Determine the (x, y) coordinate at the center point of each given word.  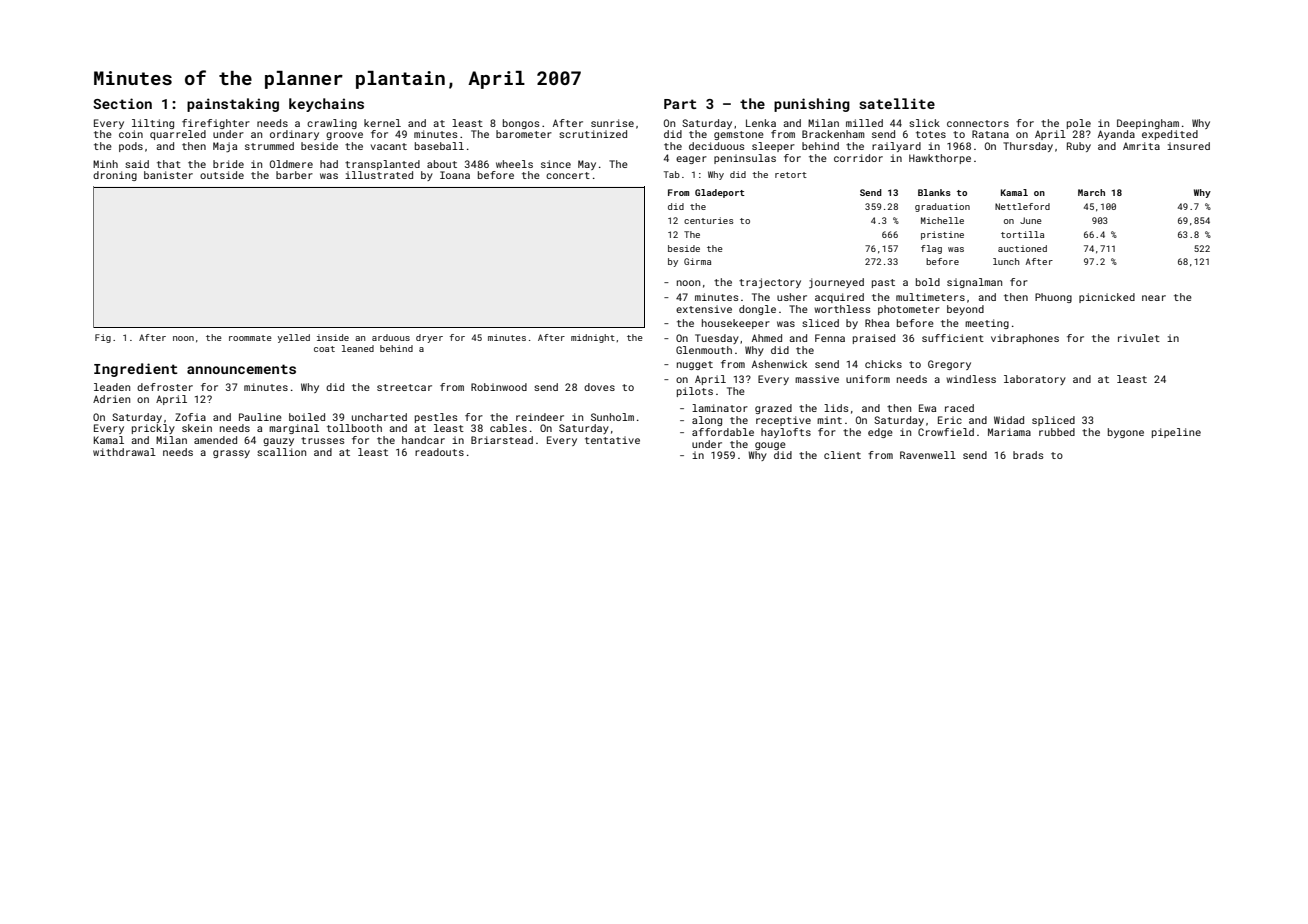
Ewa (927, 408)
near (1154, 298)
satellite (897, 103)
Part (680, 104)
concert (568, 175)
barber (294, 175)
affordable (723, 432)
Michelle (942, 220)
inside (333, 337)
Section (122, 103)
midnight (593, 338)
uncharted (379, 417)
